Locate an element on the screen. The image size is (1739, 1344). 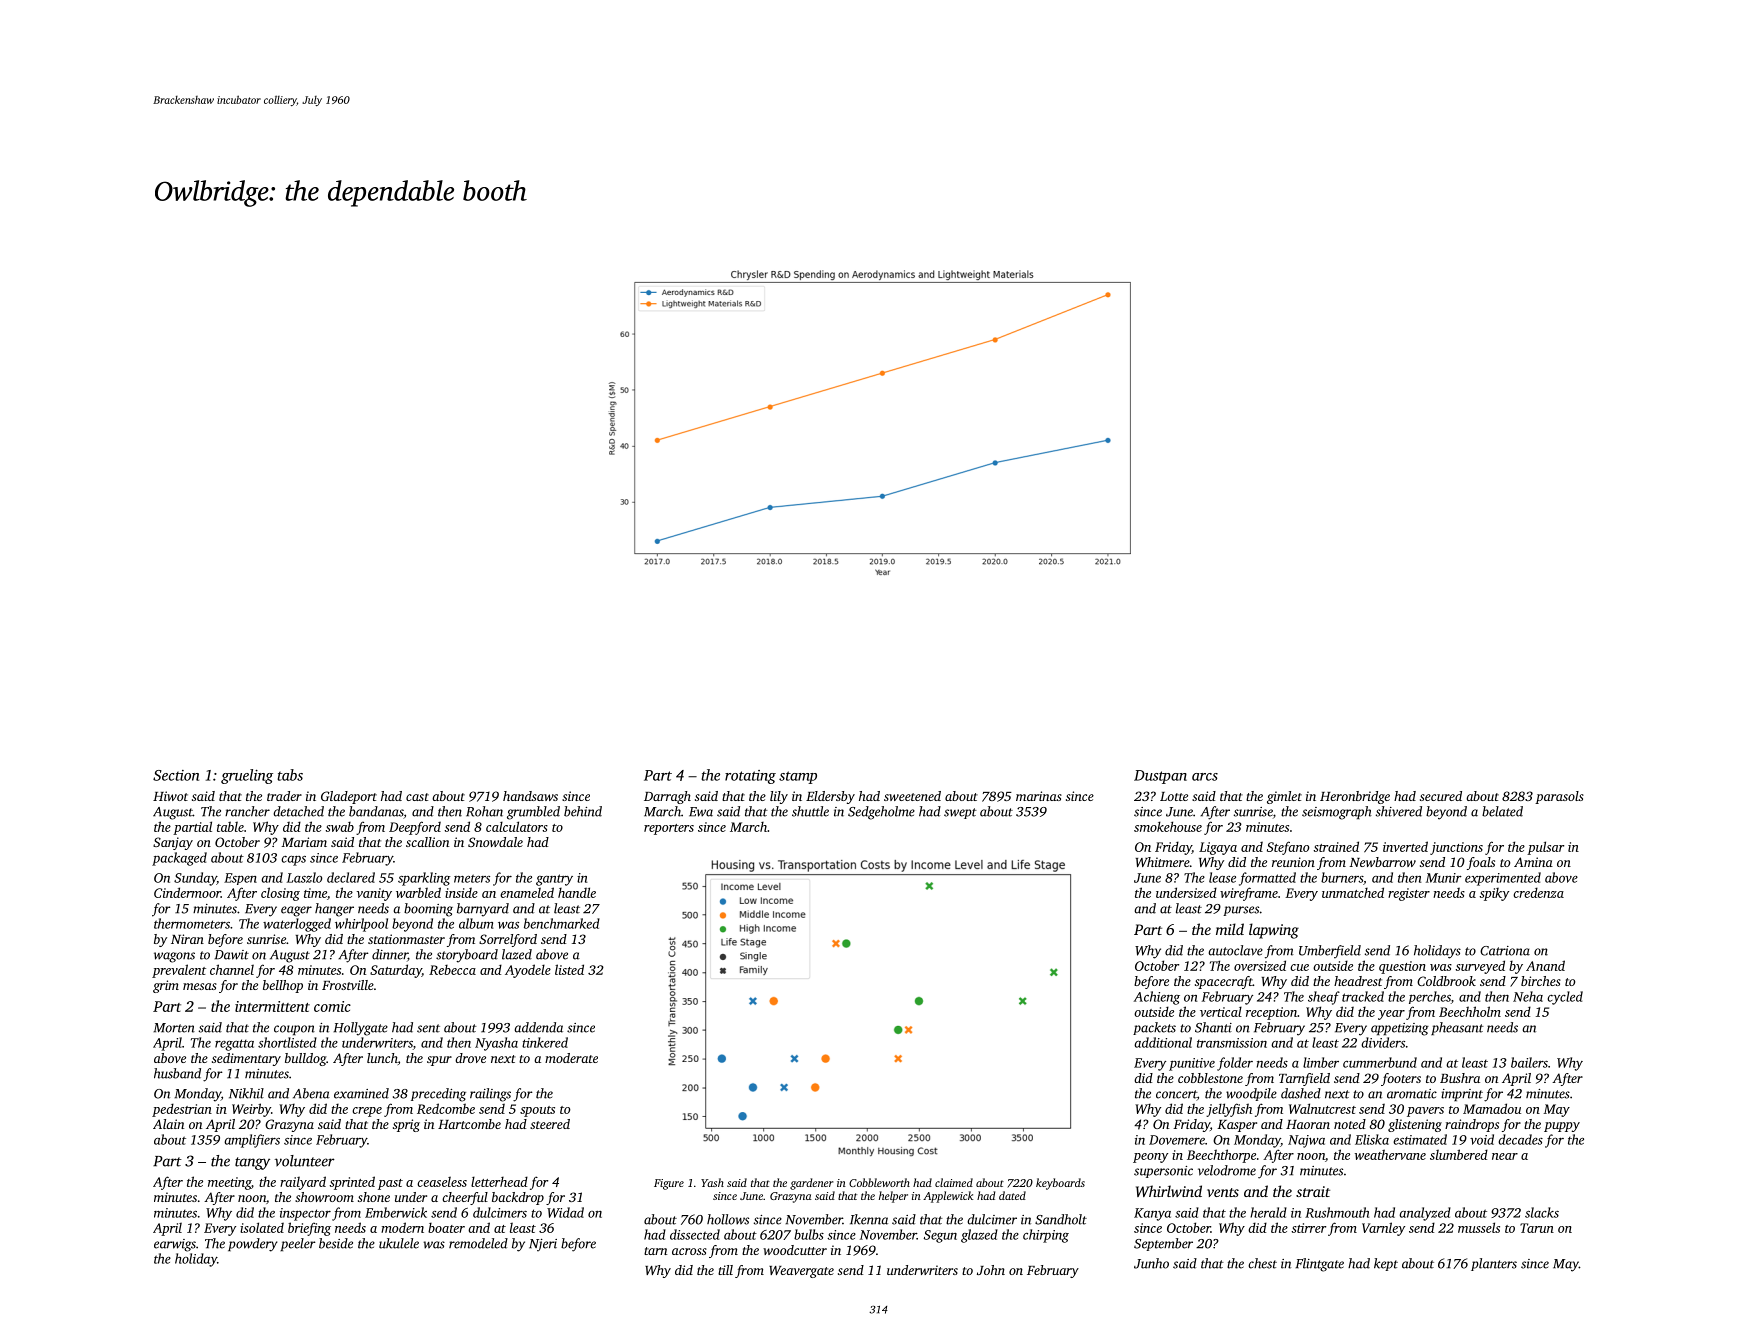
pedestrian is located at coordinates (182, 1110).
